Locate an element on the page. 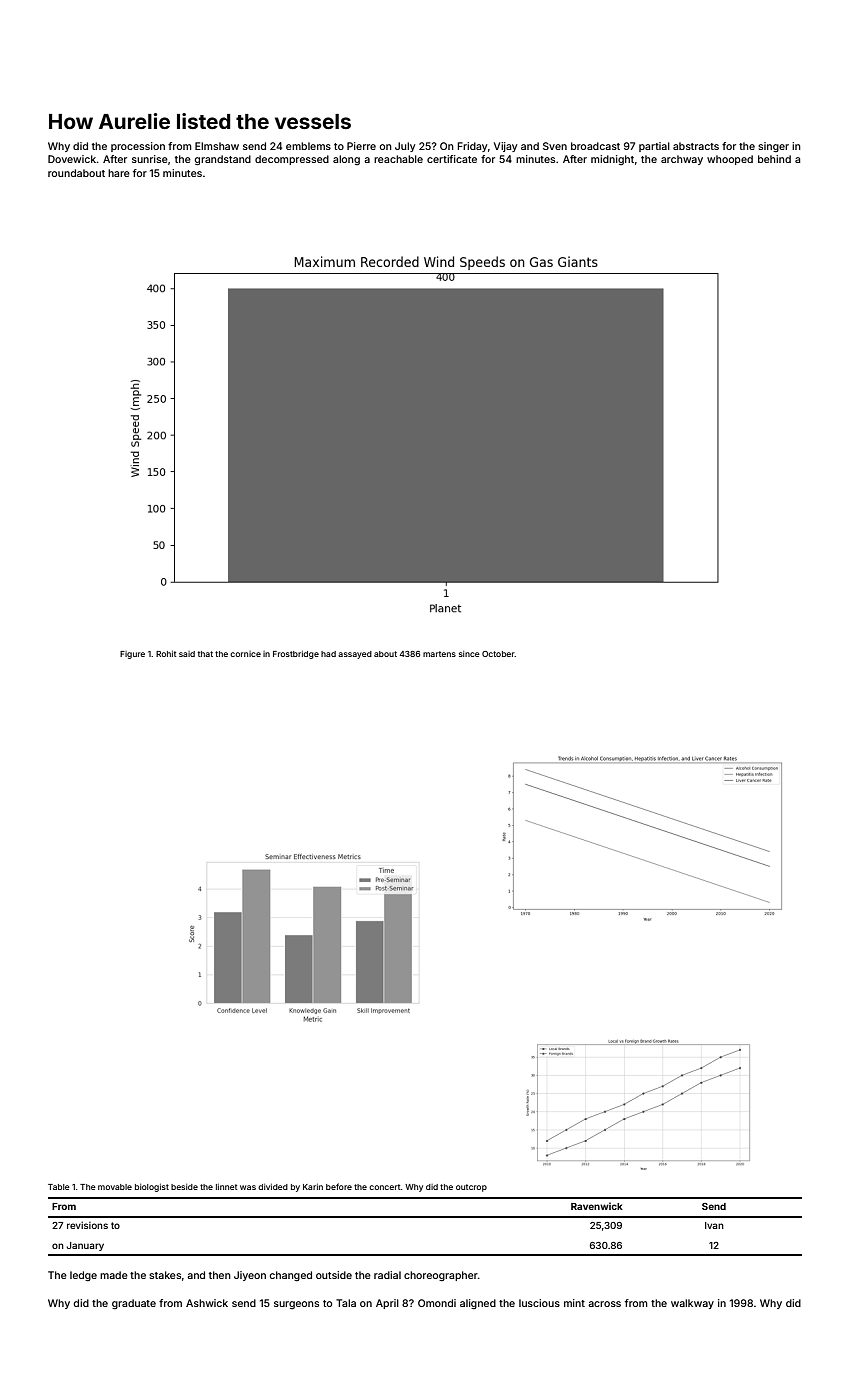 The image size is (849, 1400). martens is located at coordinates (439, 654).
